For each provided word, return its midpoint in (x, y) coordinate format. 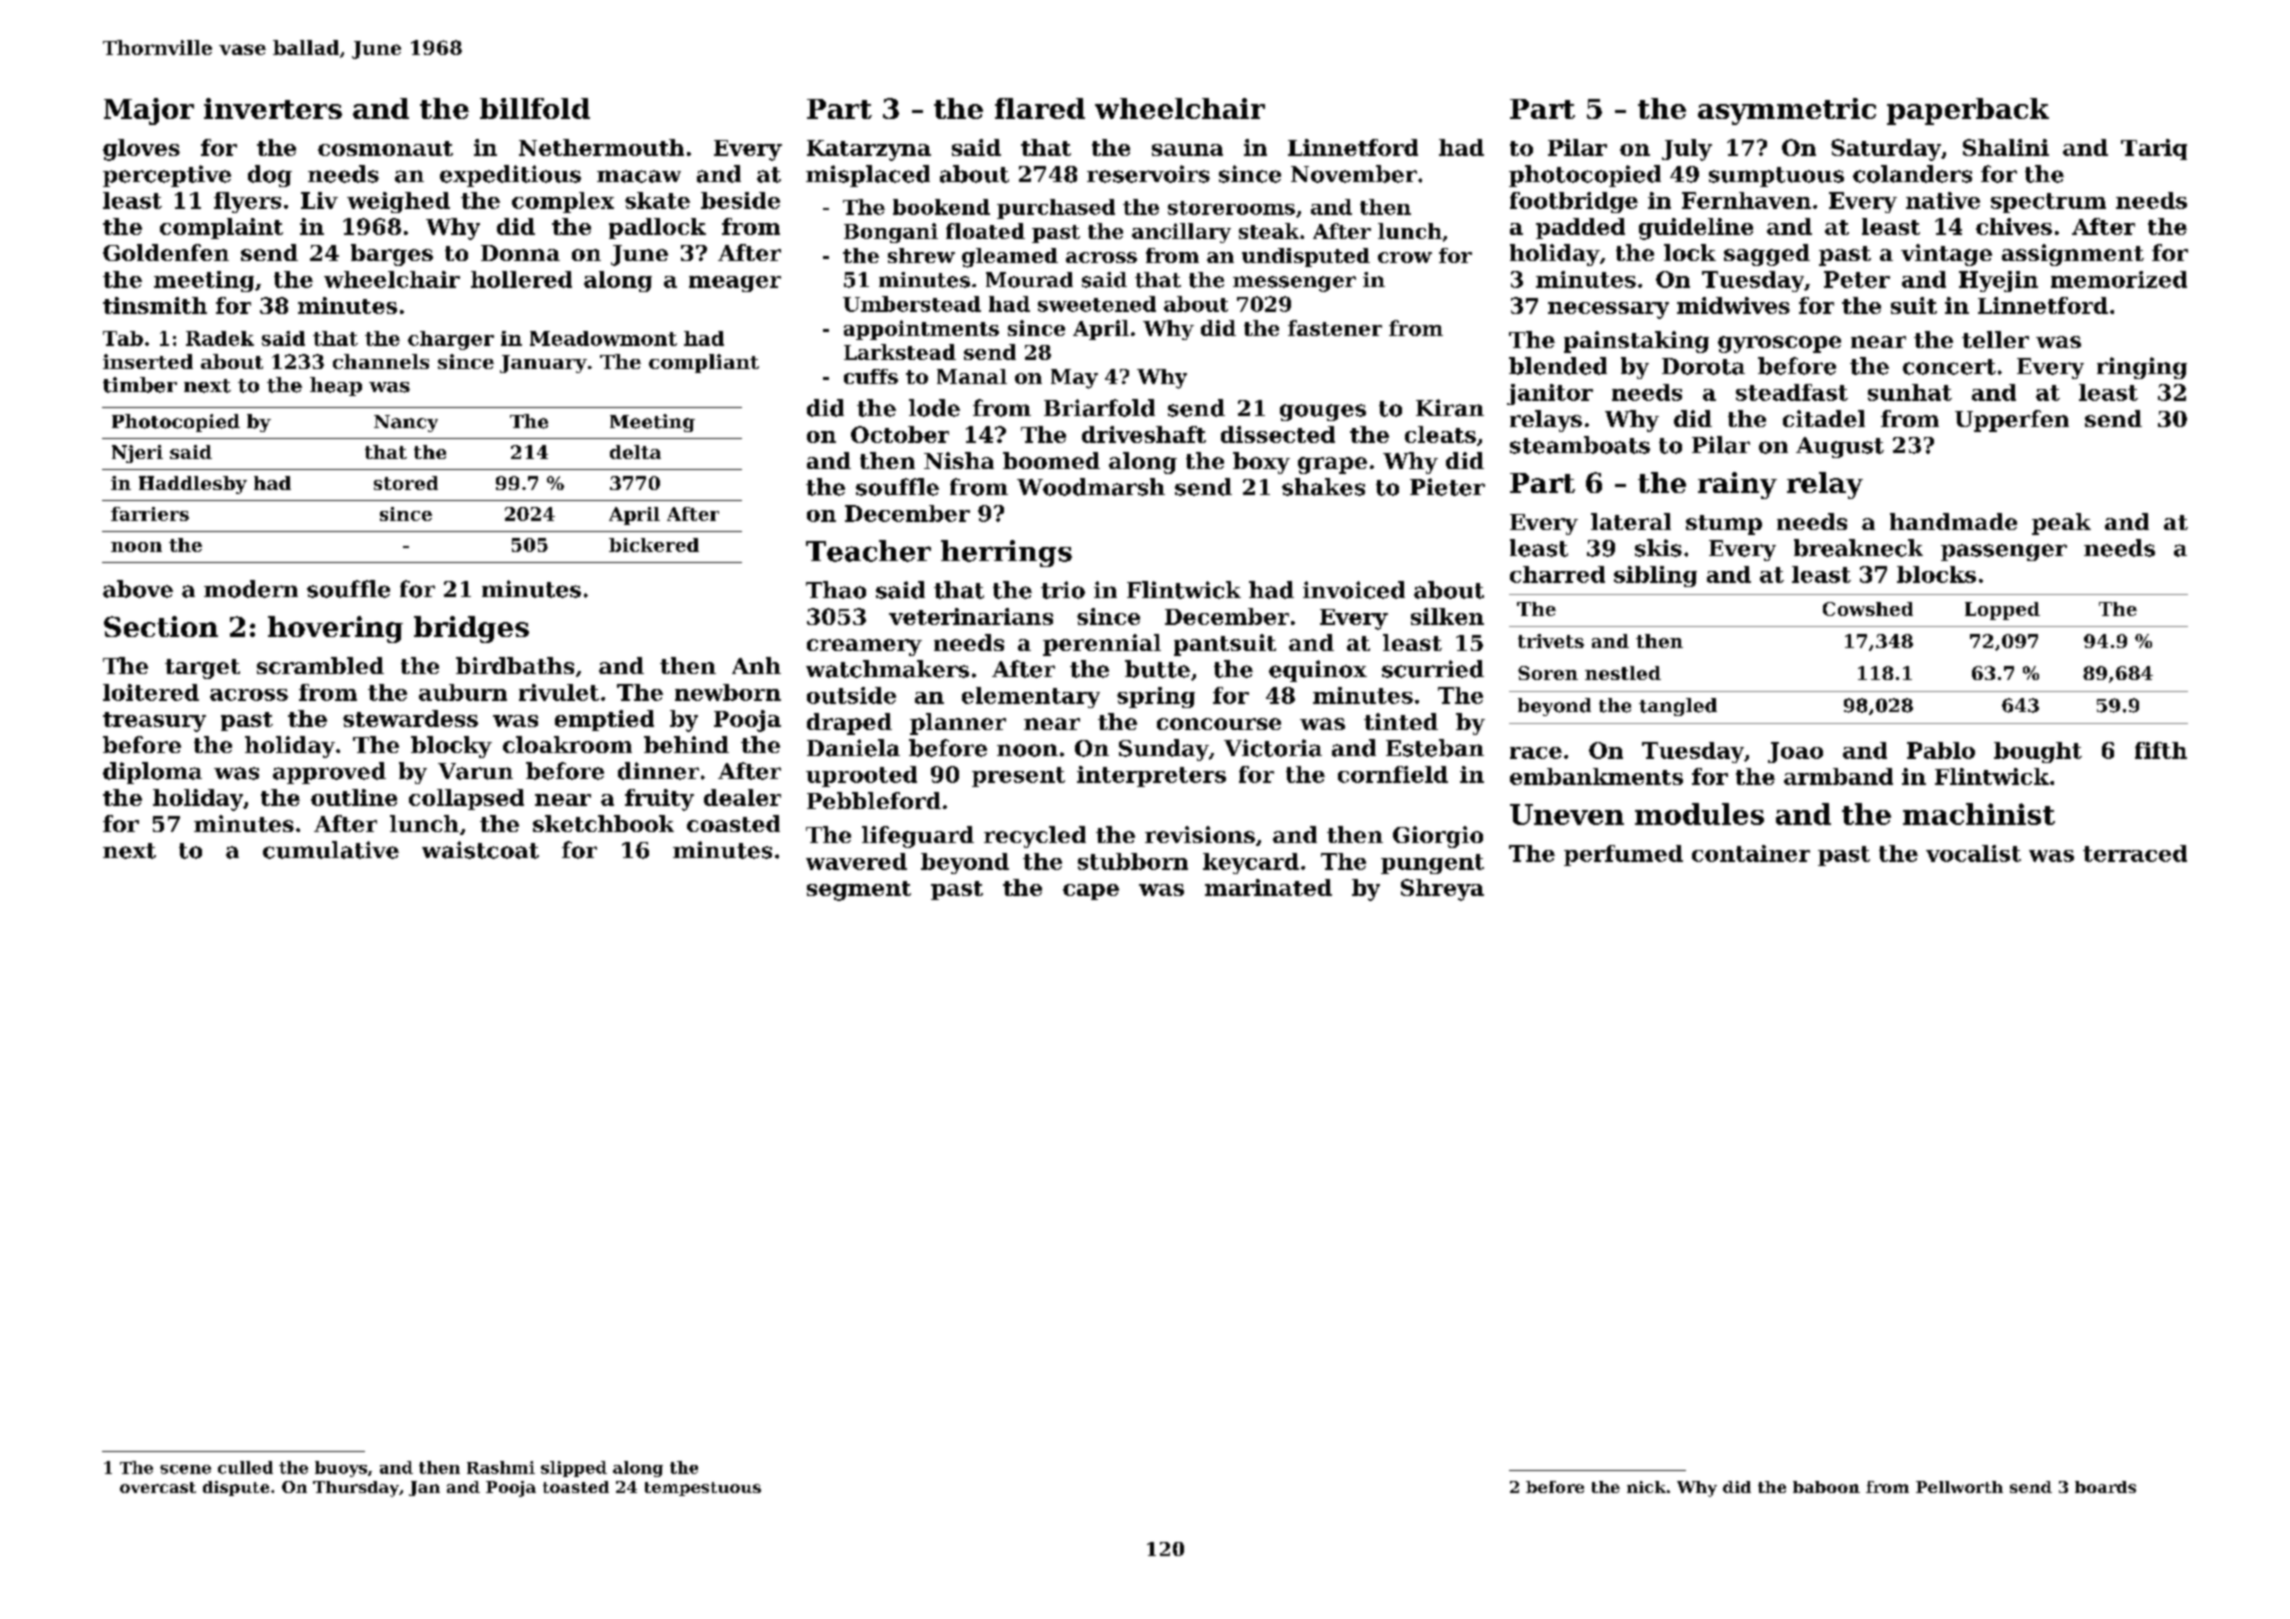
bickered (654, 545)
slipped (574, 1469)
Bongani (891, 233)
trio (1063, 590)
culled (245, 1467)
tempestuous (703, 1489)
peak (2061, 524)
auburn (463, 692)
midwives (1733, 305)
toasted (576, 1487)
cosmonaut (385, 148)
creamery (864, 647)
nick (1646, 1487)
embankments (1596, 776)
